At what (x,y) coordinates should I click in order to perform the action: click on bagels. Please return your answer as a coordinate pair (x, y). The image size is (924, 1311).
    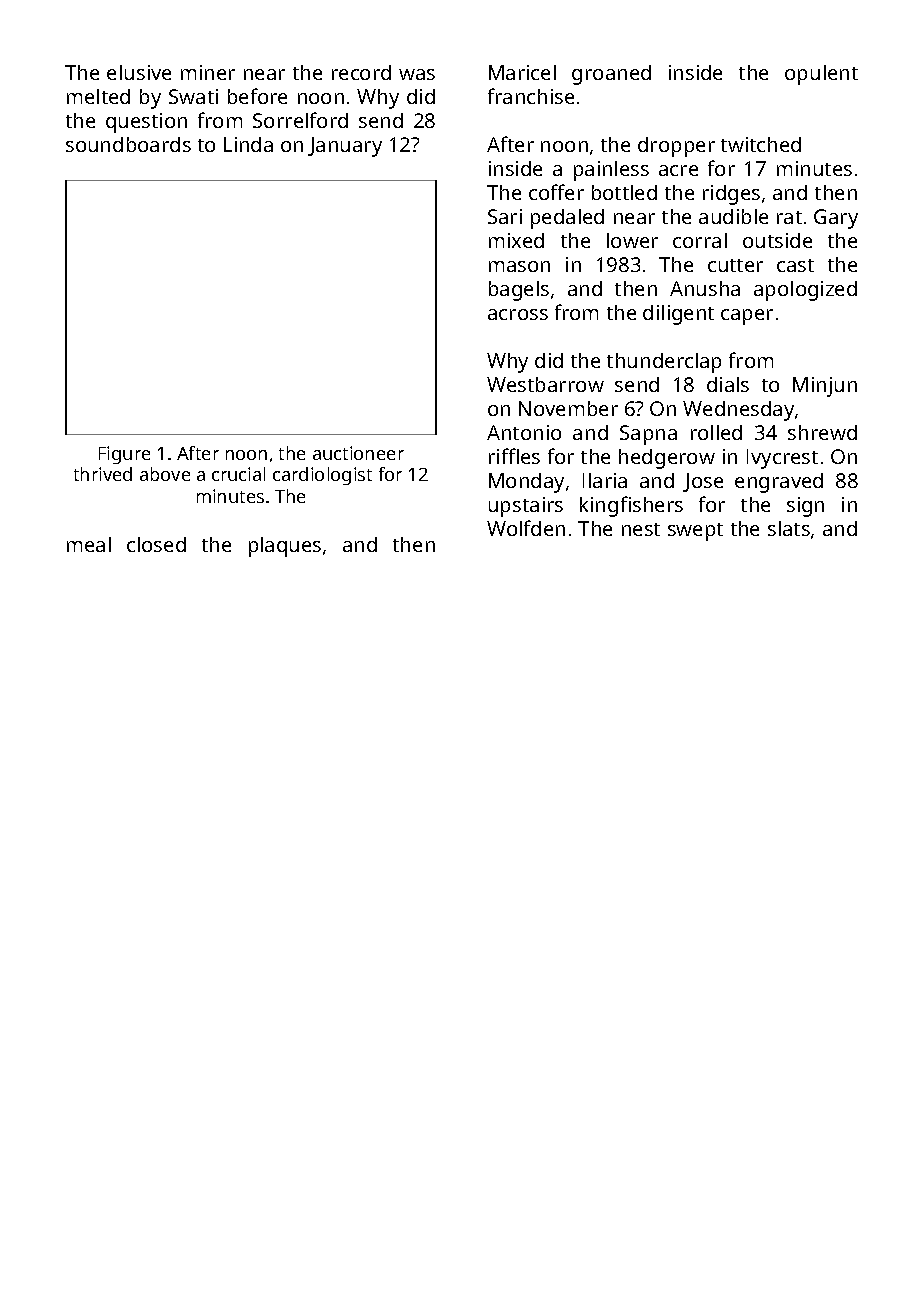
    Looking at the image, I should click on (519, 291).
